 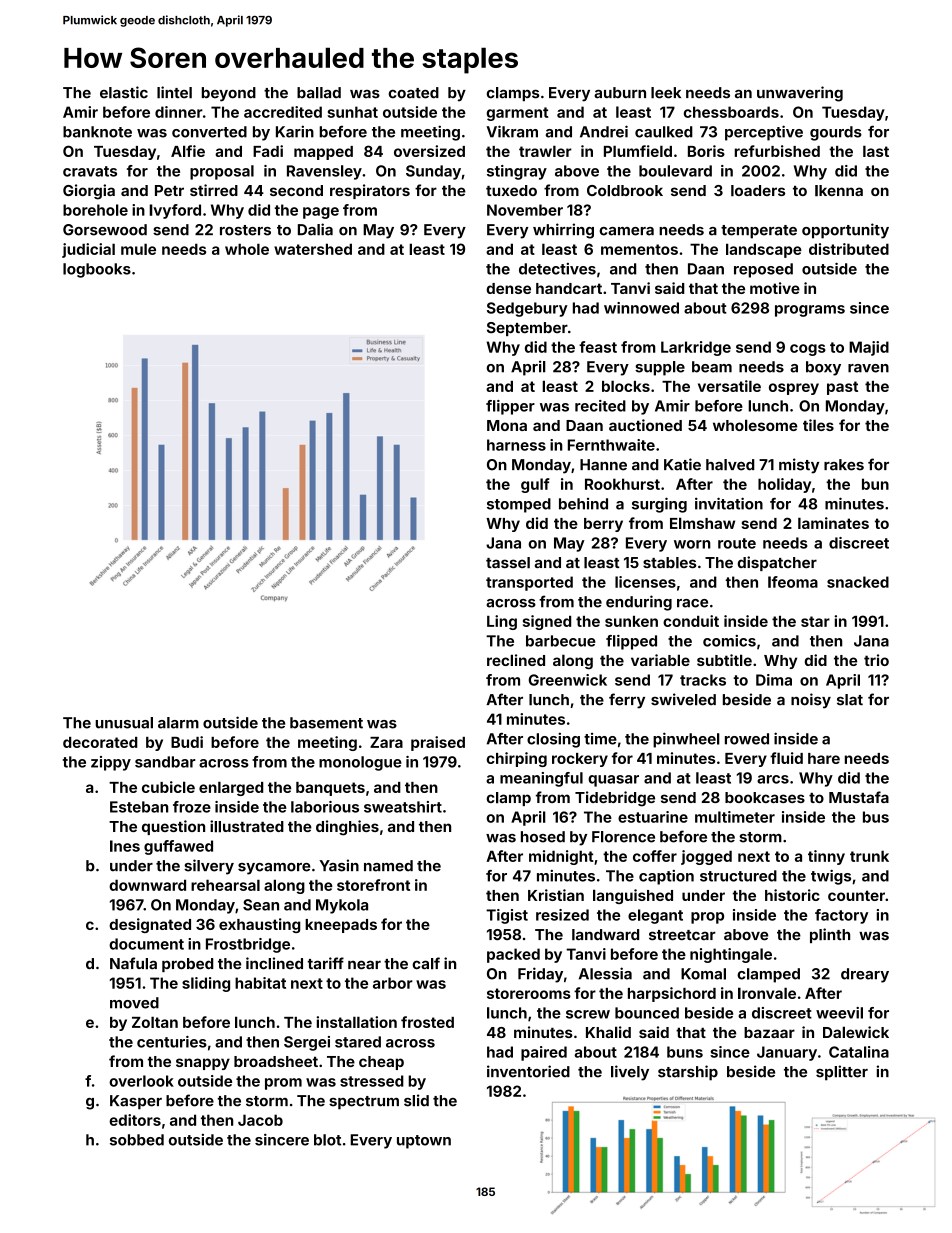 What do you see at coordinates (620, 93) in the document?
I see `auburn` at bounding box center [620, 93].
